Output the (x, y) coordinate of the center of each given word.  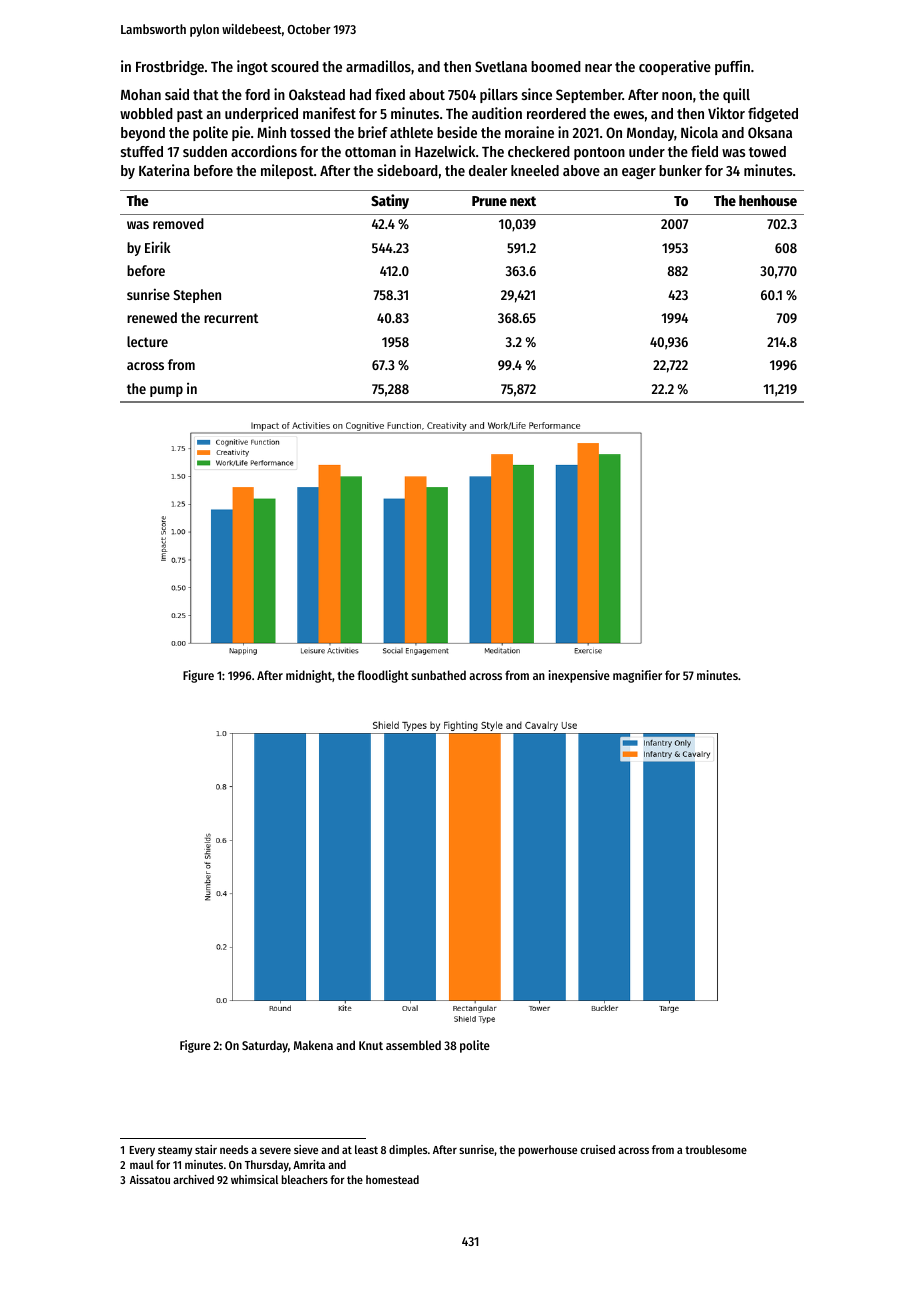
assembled (413, 1045)
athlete (411, 132)
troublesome (716, 1149)
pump (166, 391)
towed (767, 151)
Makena (313, 1045)
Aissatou (150, 1179)
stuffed (142, 151)
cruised (597, 1149)
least (366, 1149)
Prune (489, 201)
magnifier (637, 676)
